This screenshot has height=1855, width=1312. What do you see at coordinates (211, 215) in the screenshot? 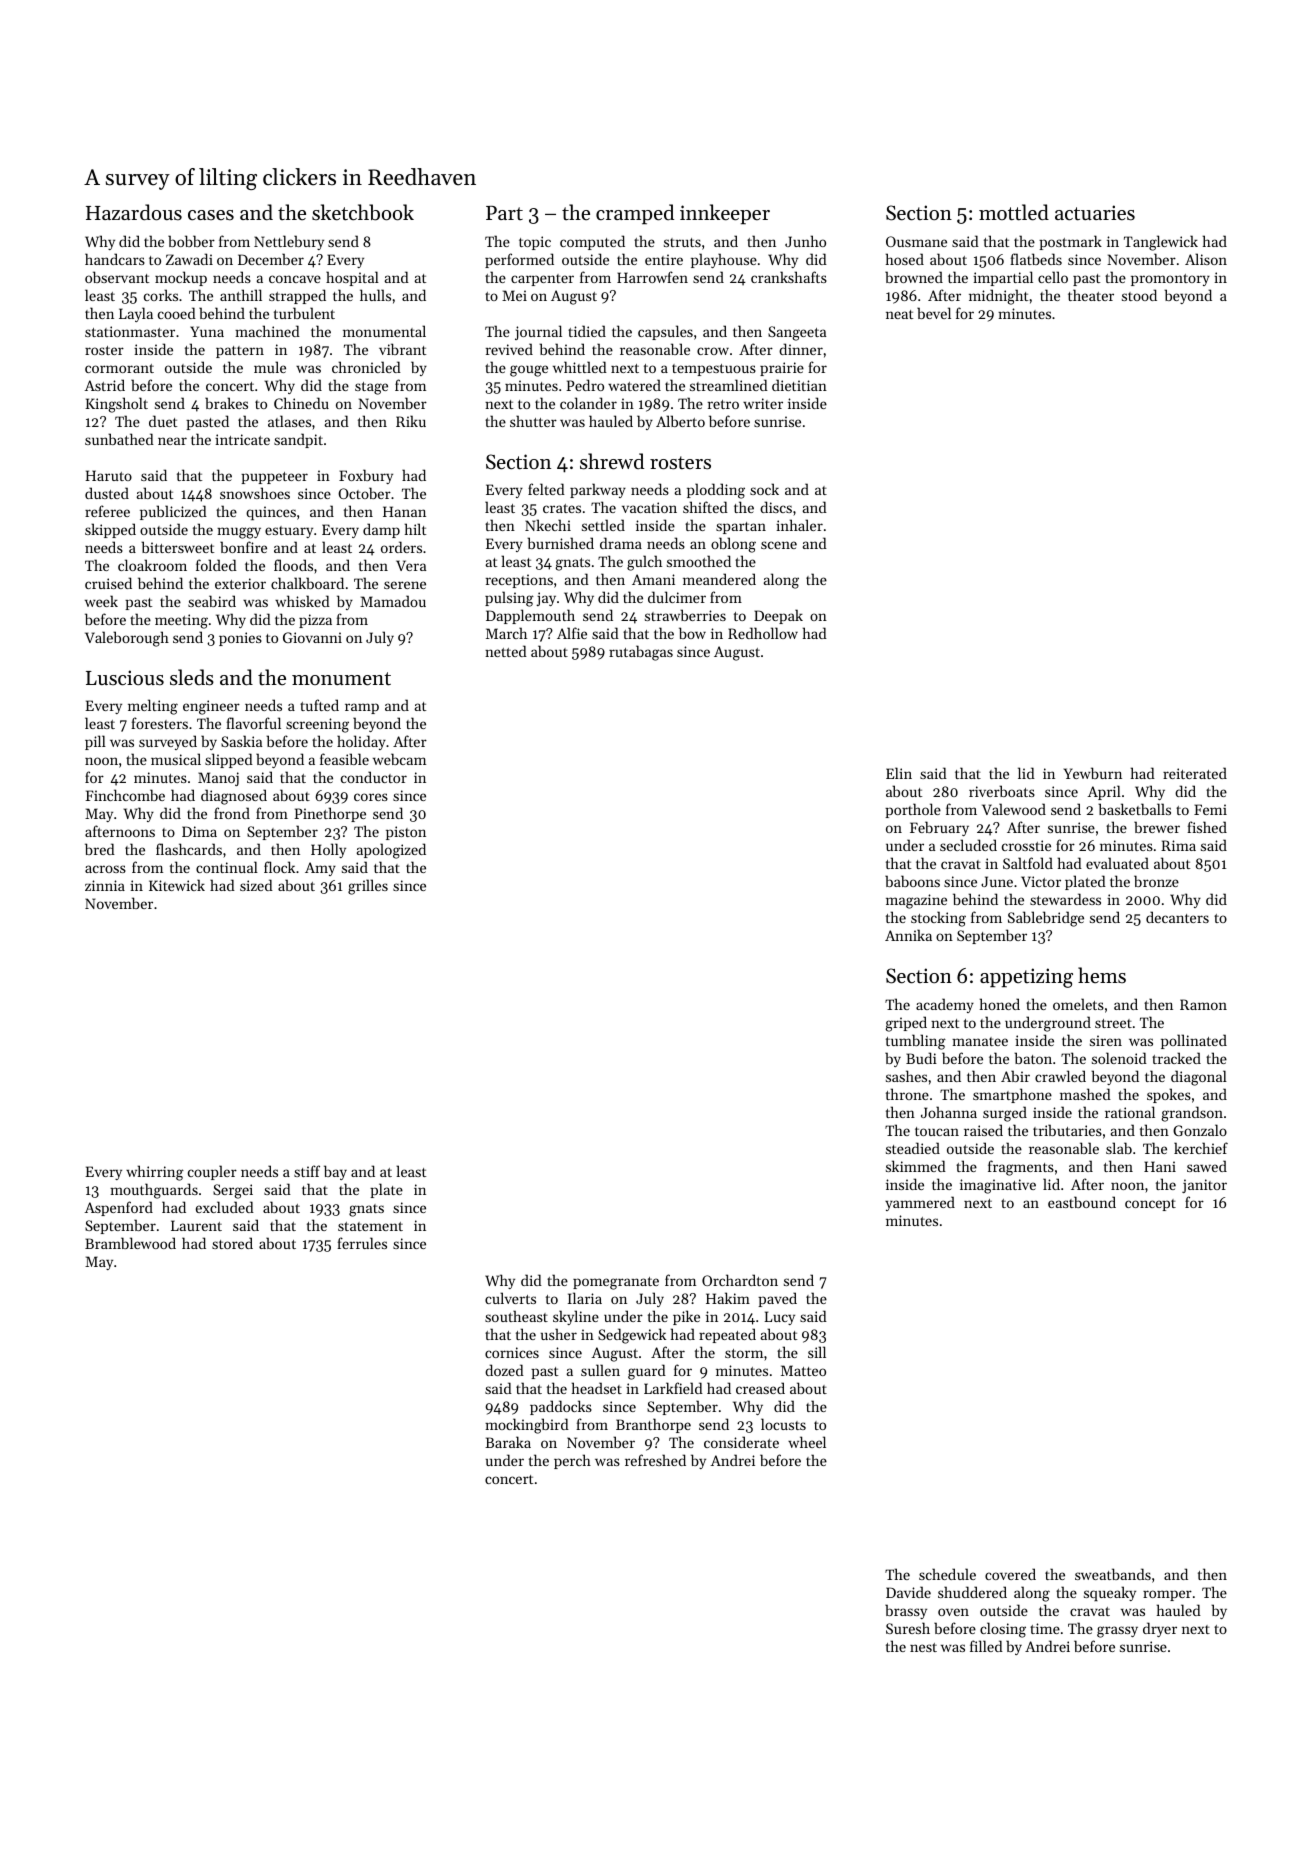
I see `cases` at bounding box center [211, 215].
